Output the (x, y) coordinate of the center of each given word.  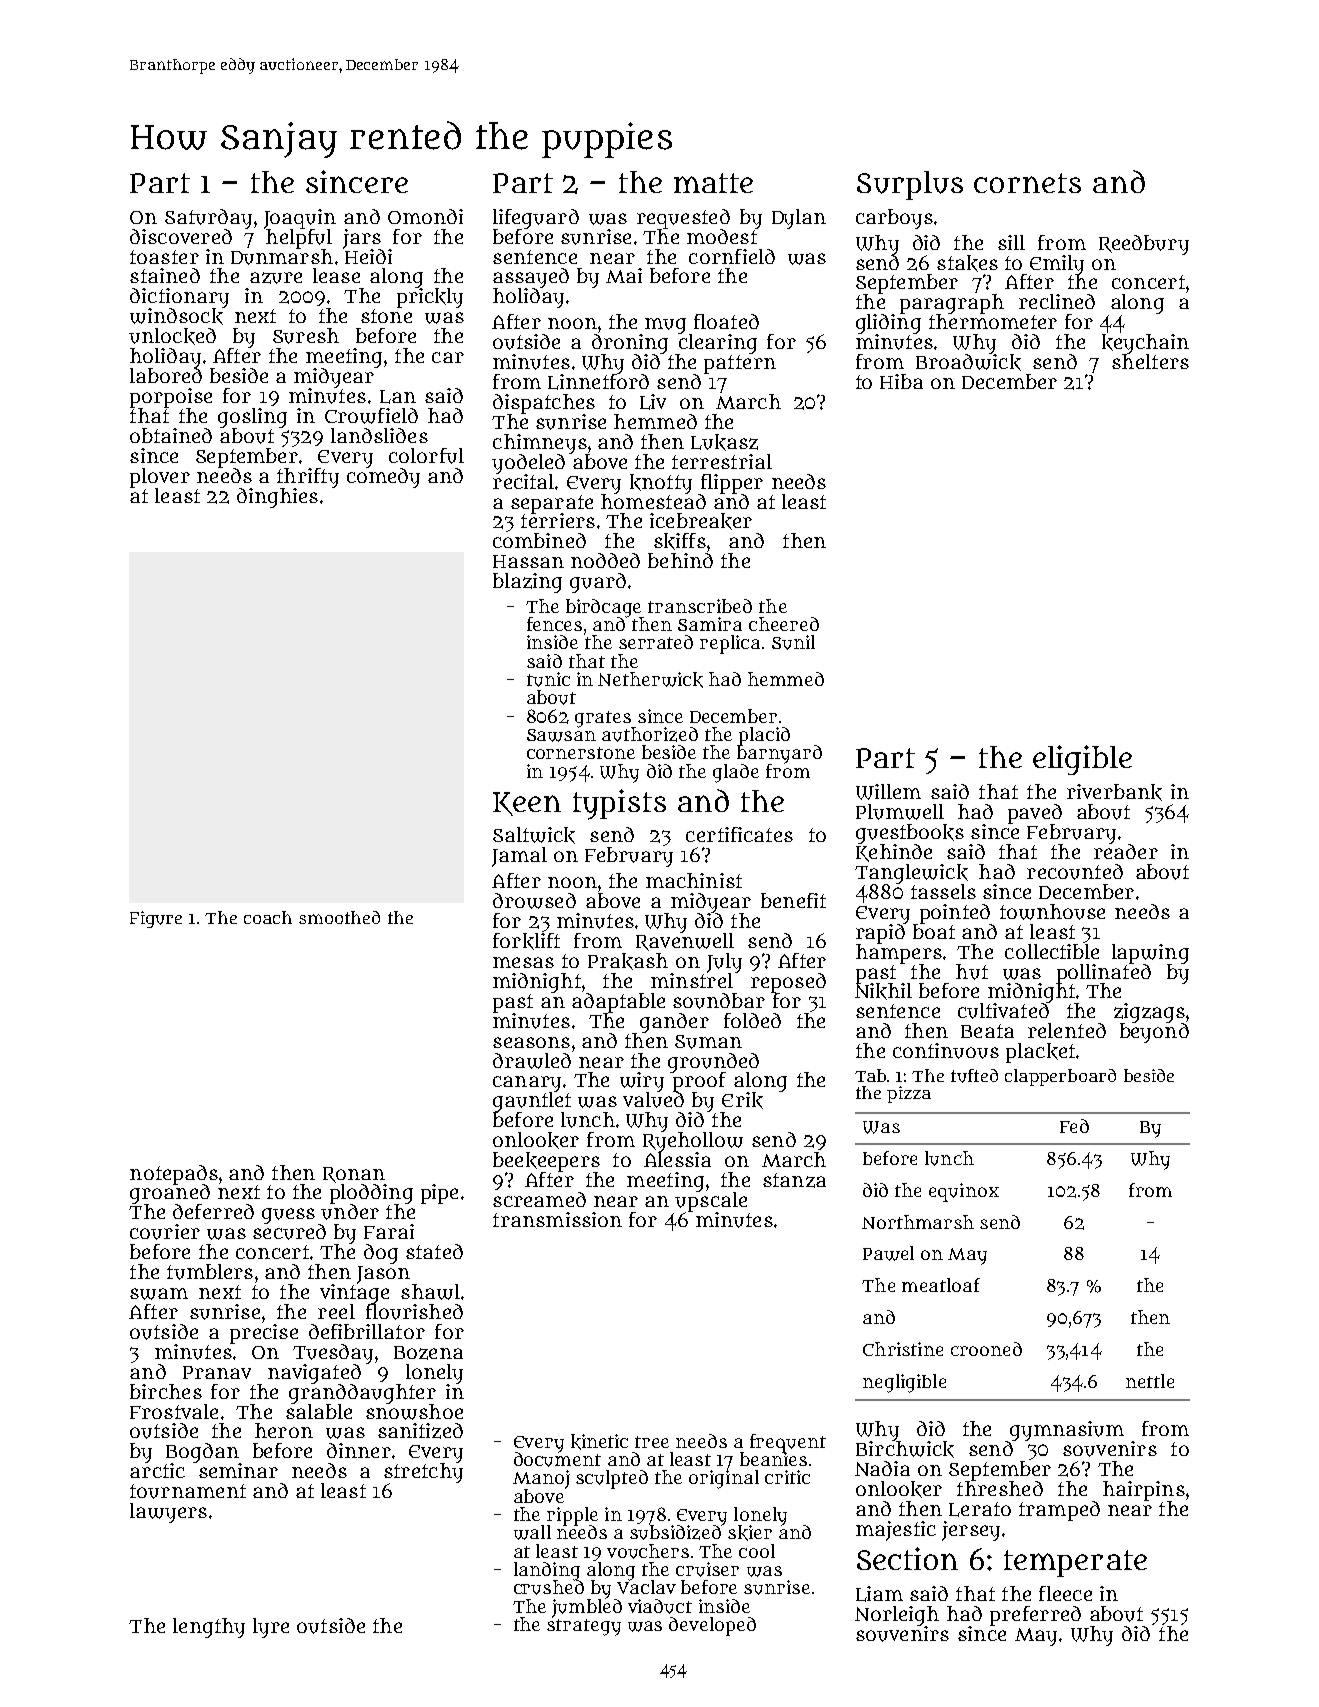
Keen (527, 804)
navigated (314, 1373)
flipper (732, 483)
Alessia (677, 1159)
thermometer (993, 321)
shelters (1150, 361)
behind (680, 560)
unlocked (172, 336)
